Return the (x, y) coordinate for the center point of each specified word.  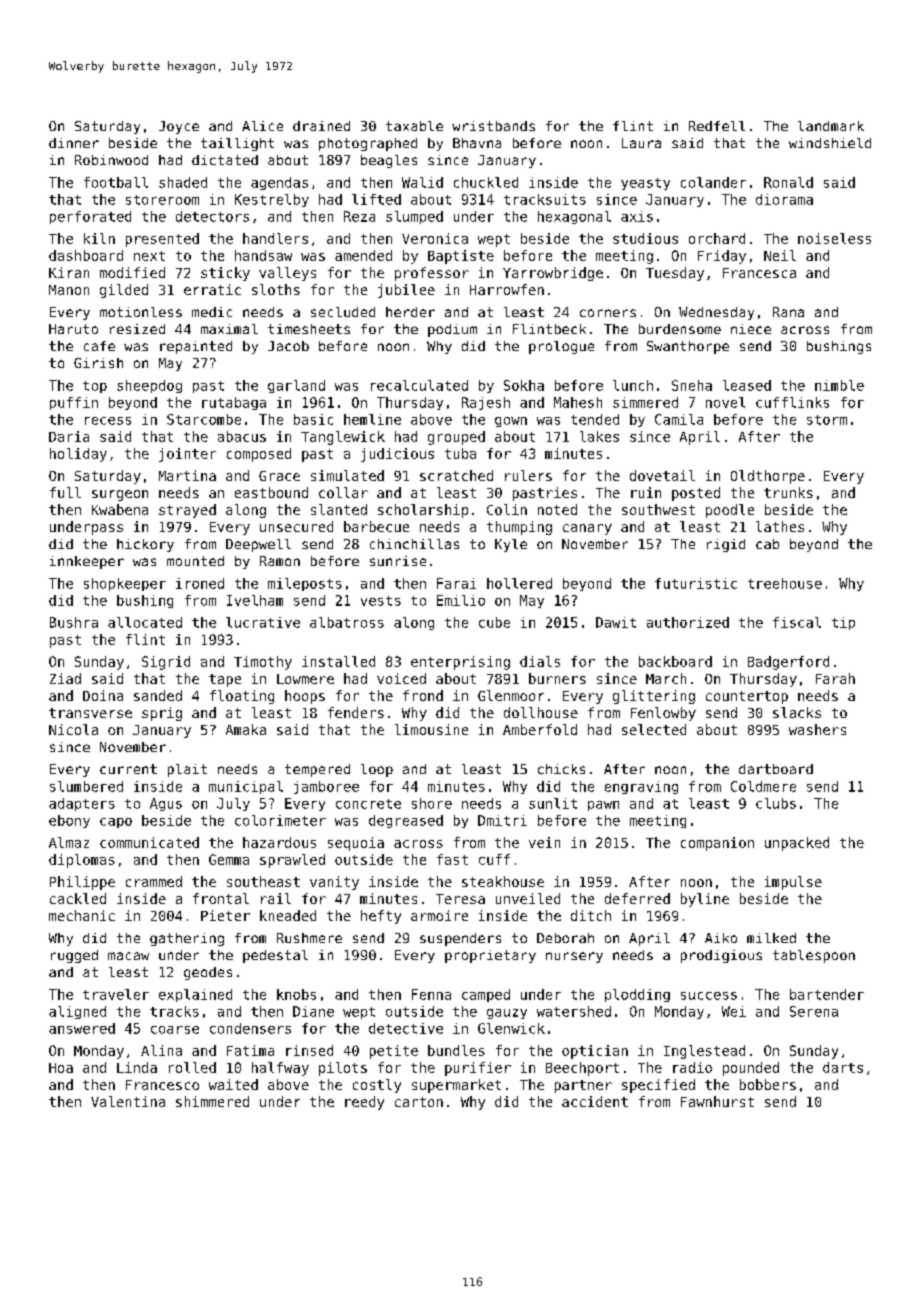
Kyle (511, 545)
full (65, 492)
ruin (646, 492)
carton (419, 1102)
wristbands (493, 126)
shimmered (212, 1101)
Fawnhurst (717, 1101)
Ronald (788, 182)
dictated (225, 160)
